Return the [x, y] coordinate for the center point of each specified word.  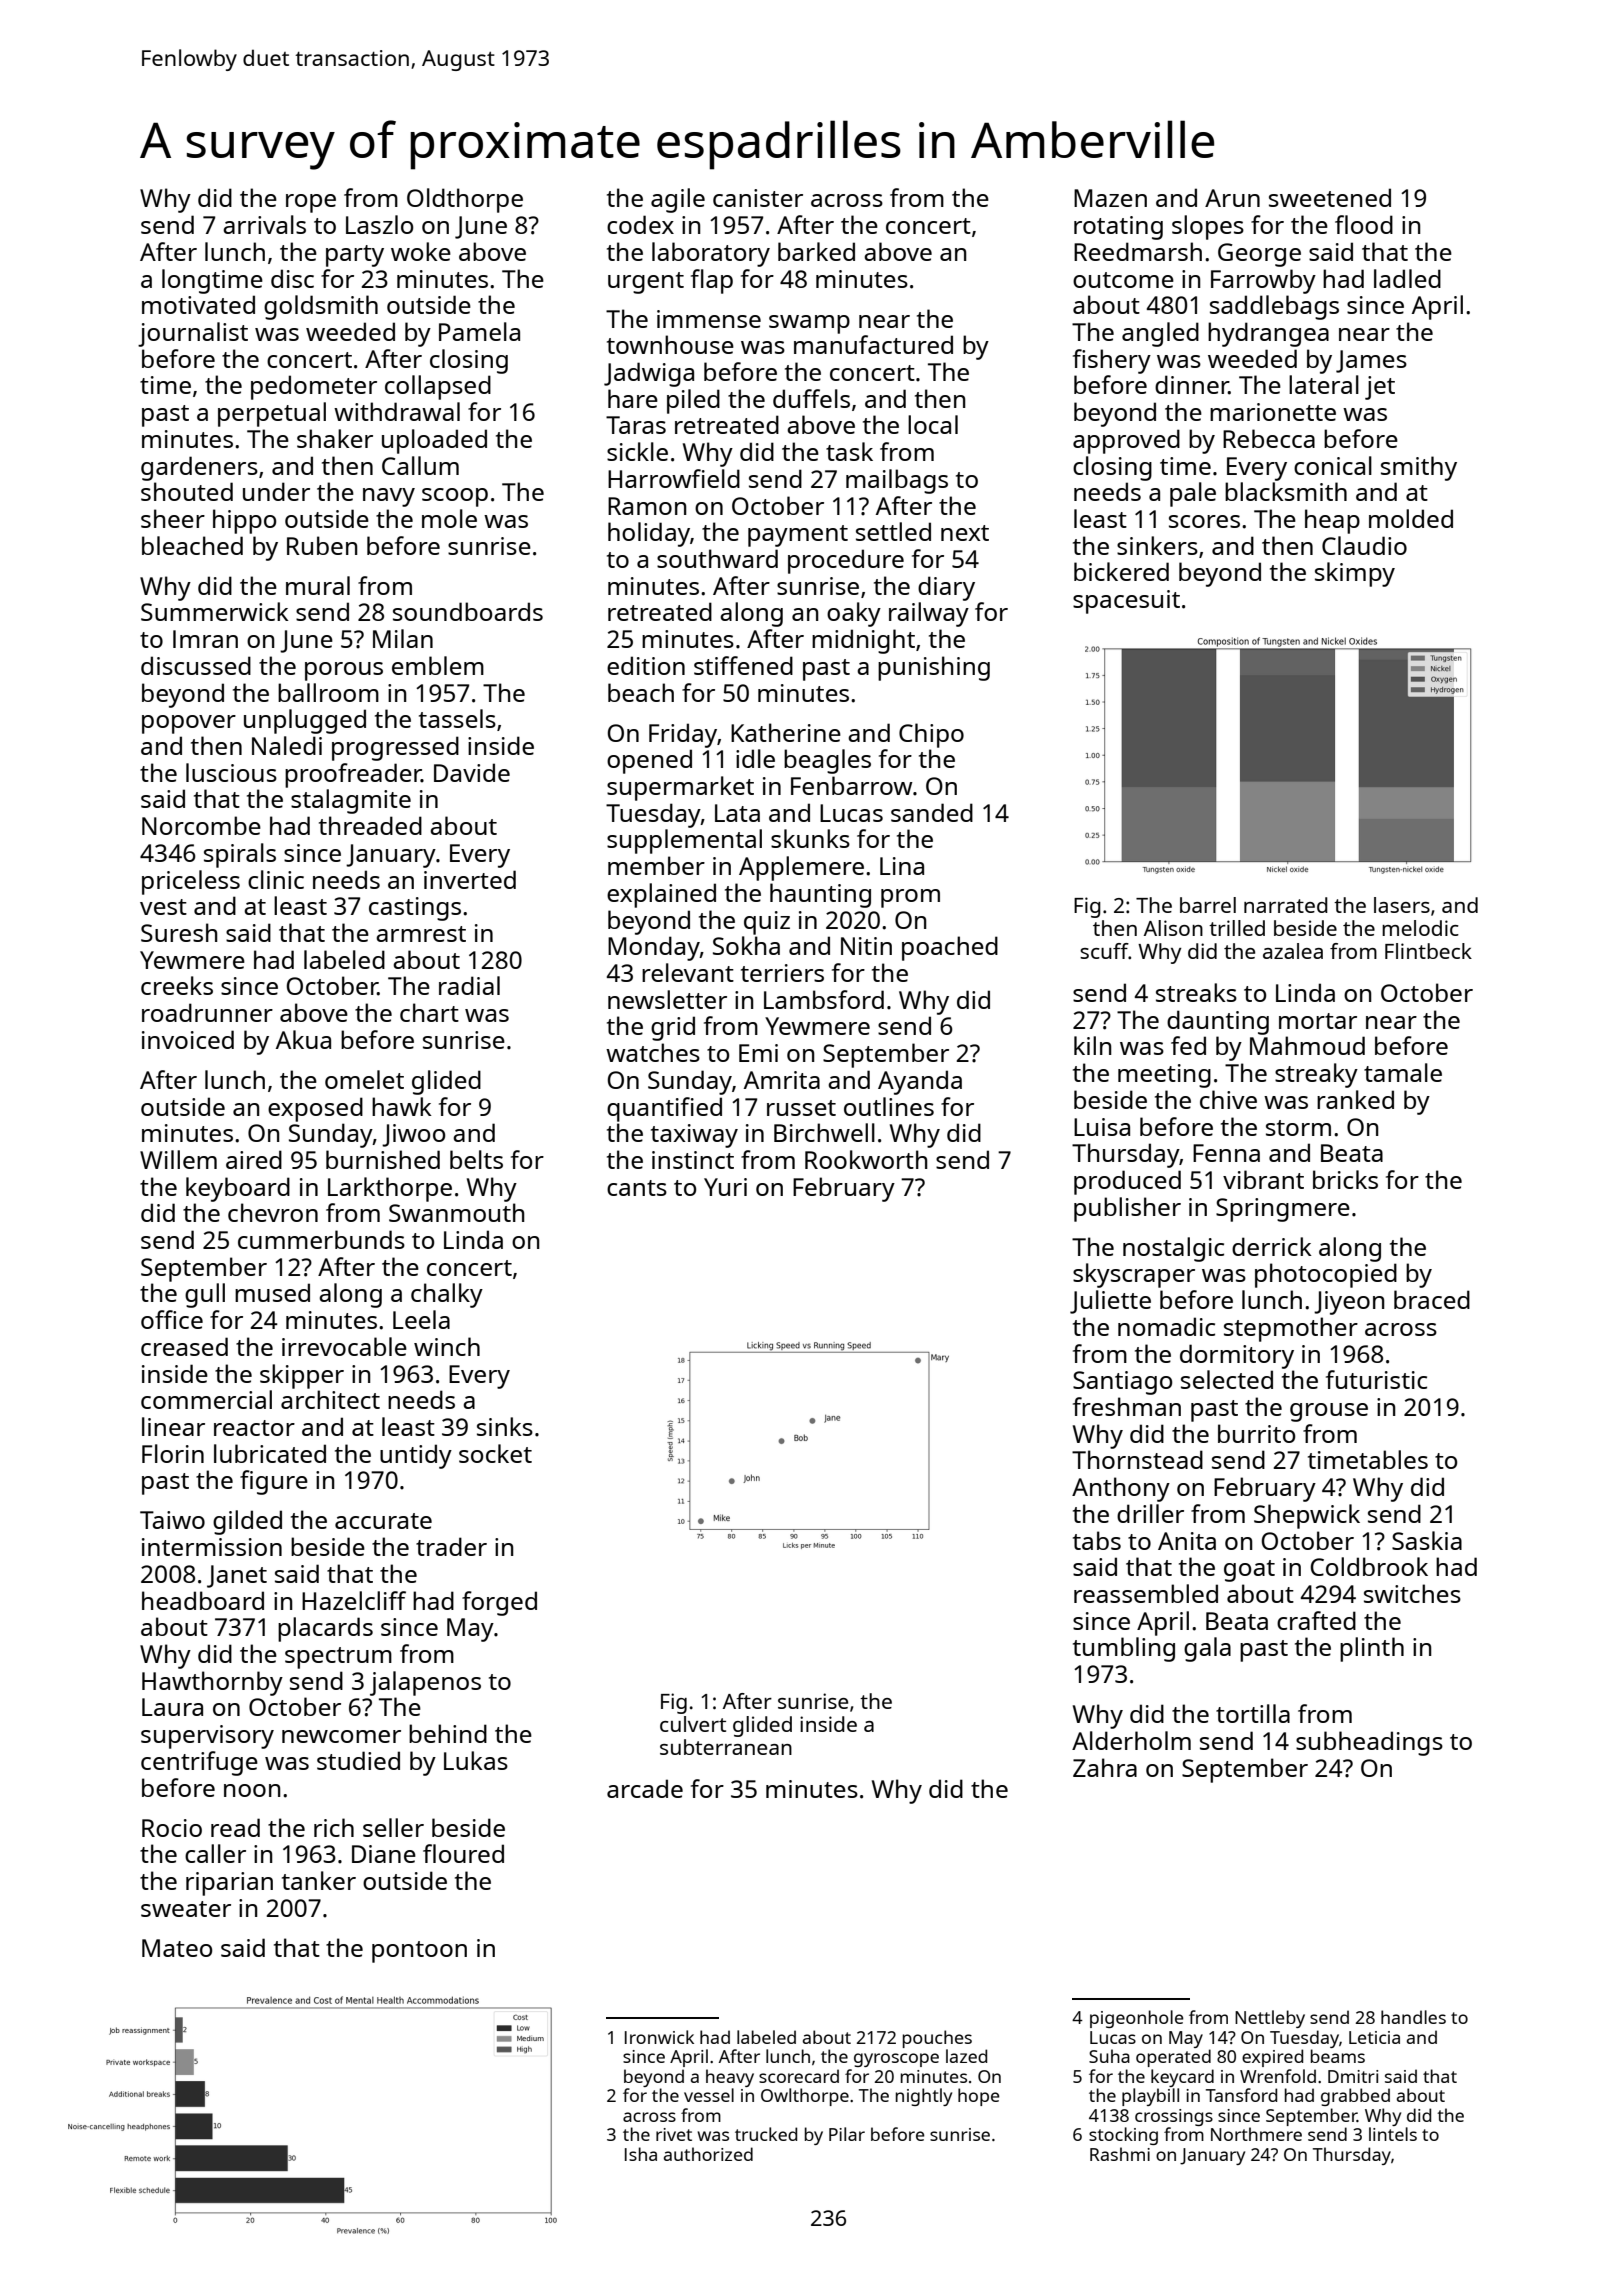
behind [448, 1733]
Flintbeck [1428, 951]
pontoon [419, 1952]
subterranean [726, 1747]
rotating [1118, 228]
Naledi [287, 745]
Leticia [1374, 2037]
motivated [198, 304]
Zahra [1105, 1767]
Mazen [1110, 198]
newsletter [667, 999]
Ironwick [659, 2037]
